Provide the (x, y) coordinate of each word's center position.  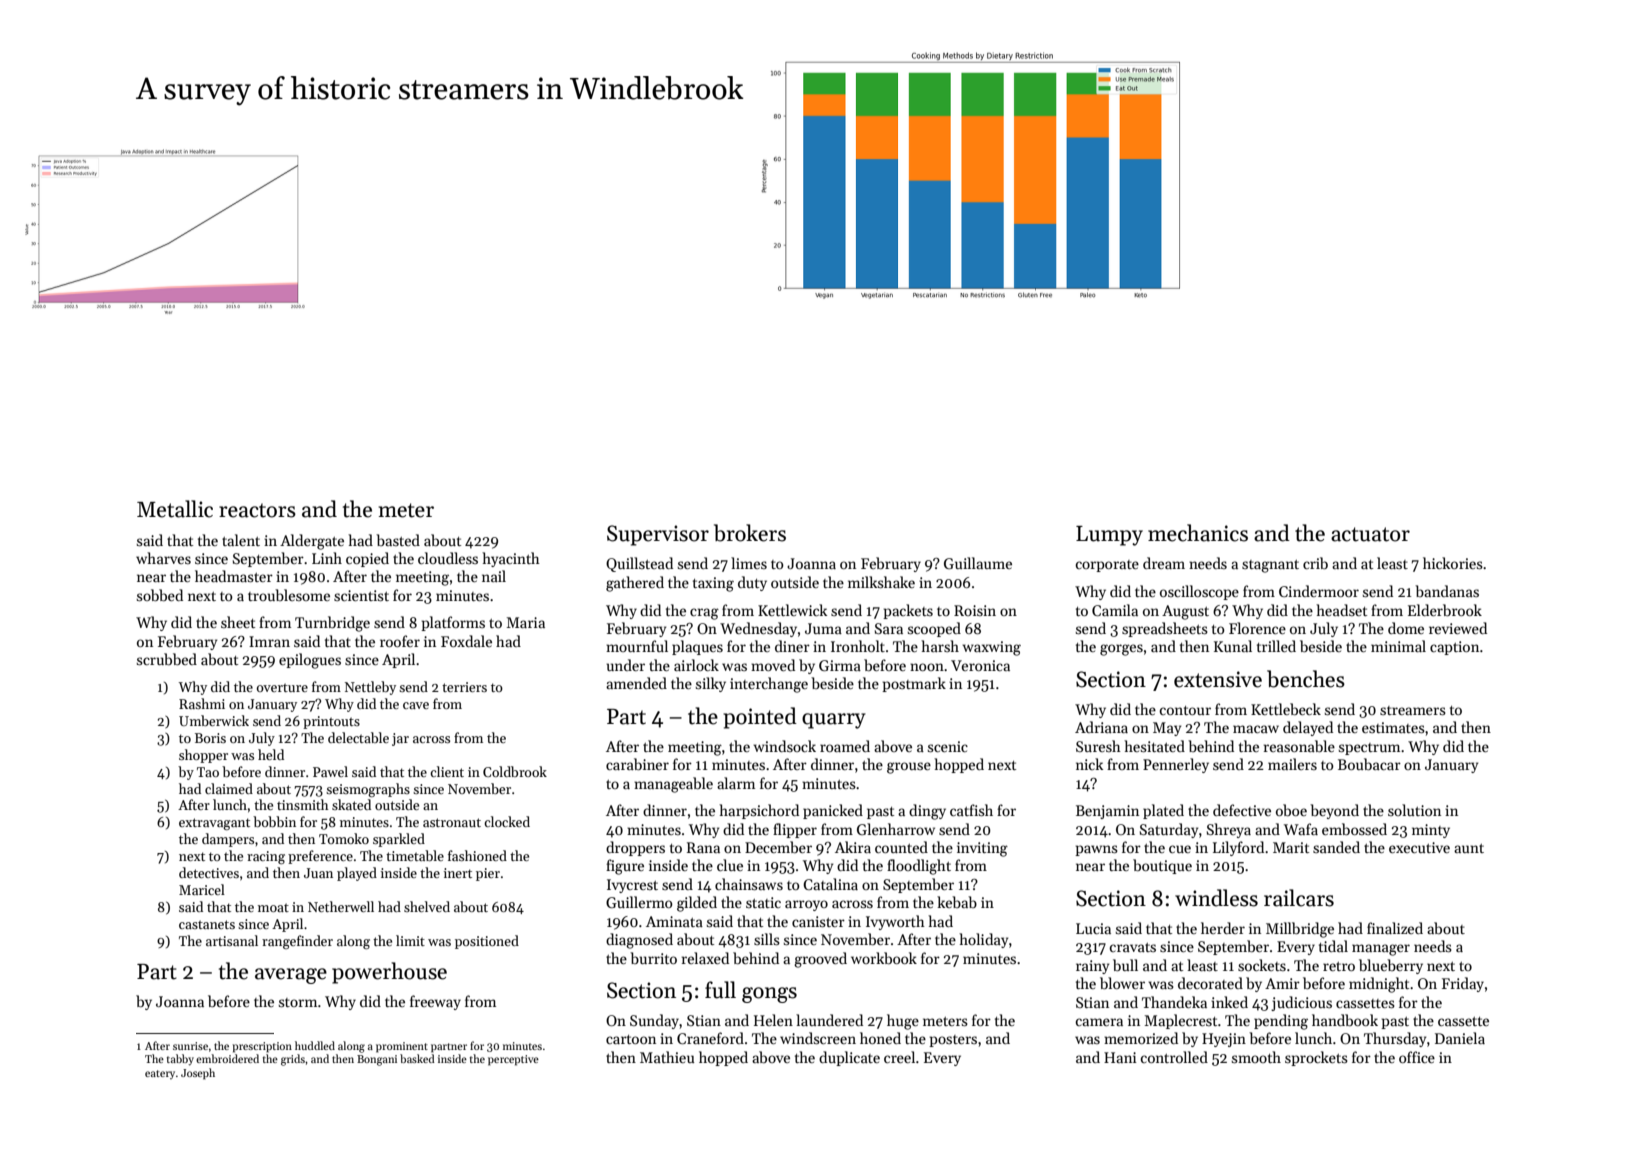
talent (241, 540)
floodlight (919, 867)
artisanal (232, 940)
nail (494, 576)
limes (749, 563)
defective (1242, 810)
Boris (210, 738)
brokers (750, 533)
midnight (1379, 985)
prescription (262, 1047)
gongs (769, 995)
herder (1223, 928)
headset (1341, 610)
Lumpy (1109, 536)
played (357, 874)
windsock (784, 746)
